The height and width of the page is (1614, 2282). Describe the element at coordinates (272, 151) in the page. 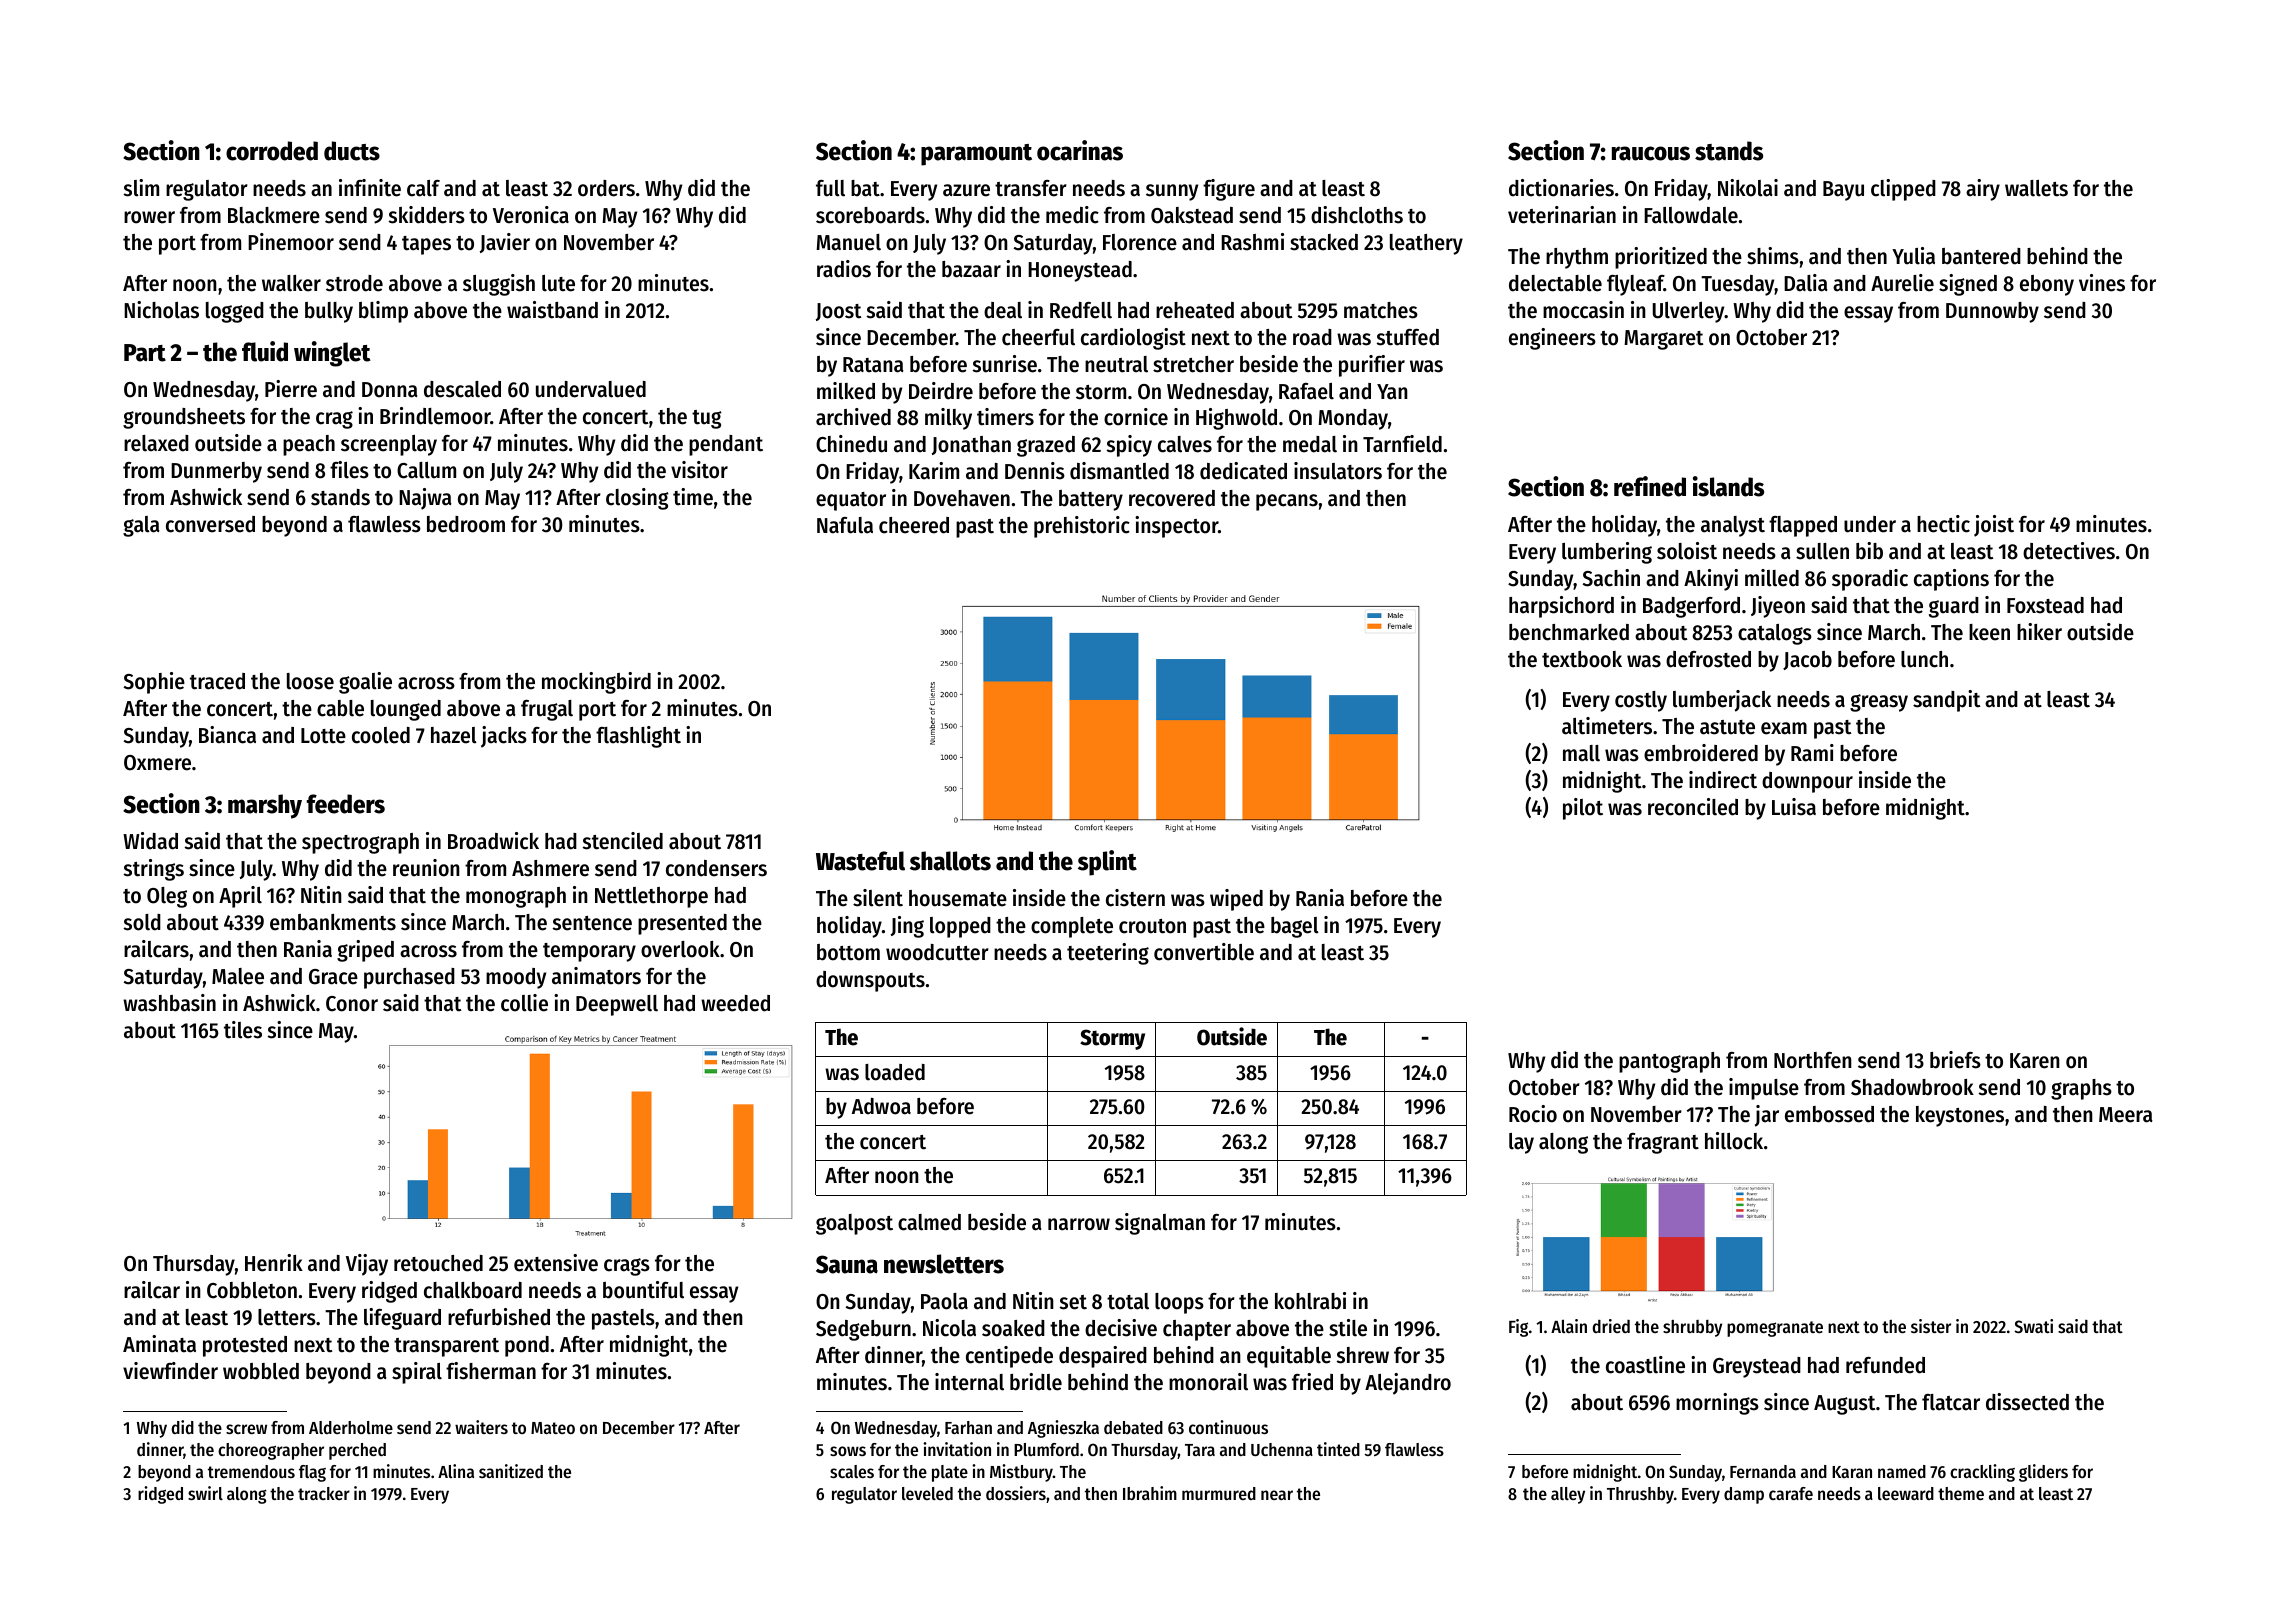

I see `corroded` at that location.
